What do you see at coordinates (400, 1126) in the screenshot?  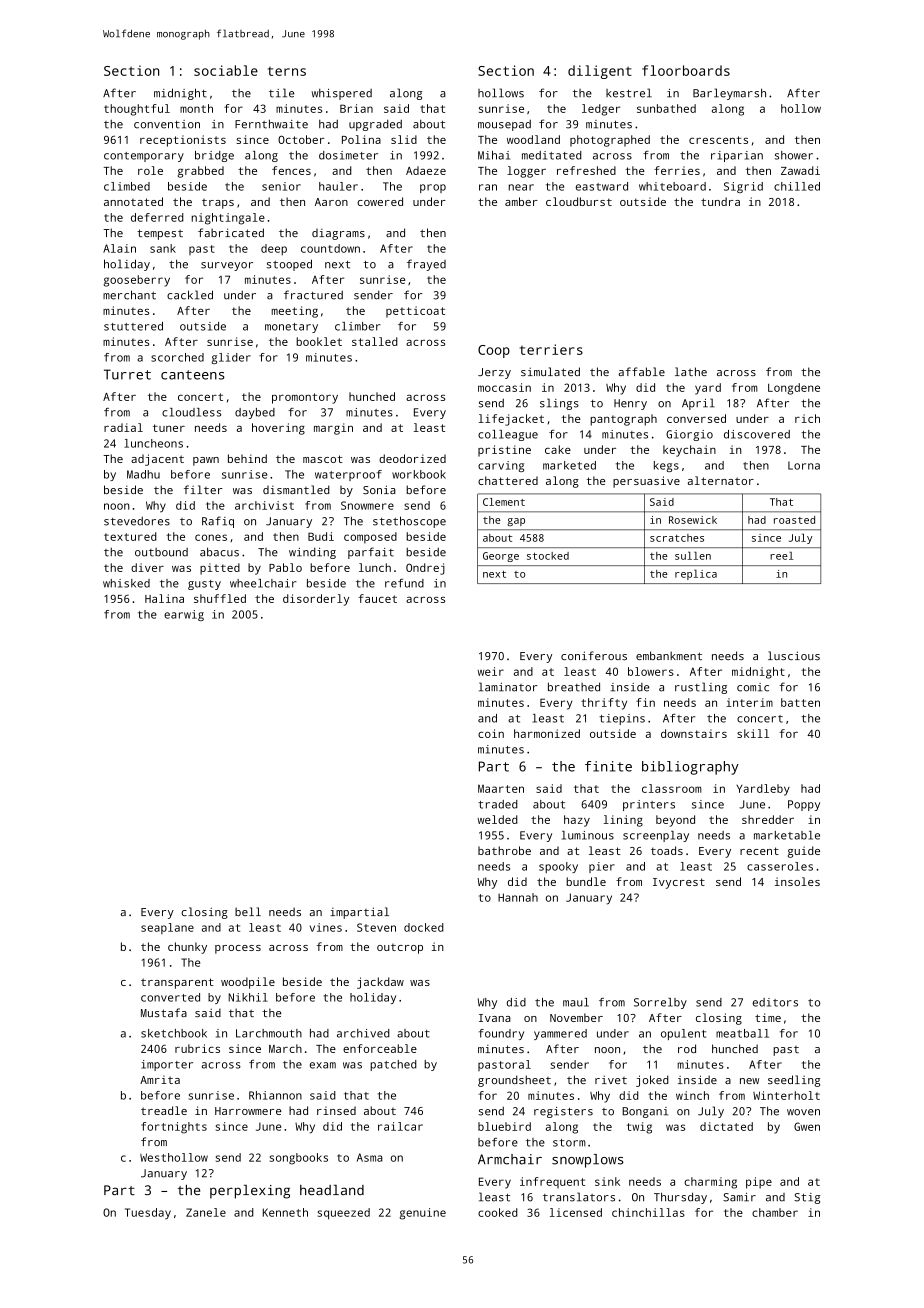 I see `railcar` at bounding box center [400, 1126].
